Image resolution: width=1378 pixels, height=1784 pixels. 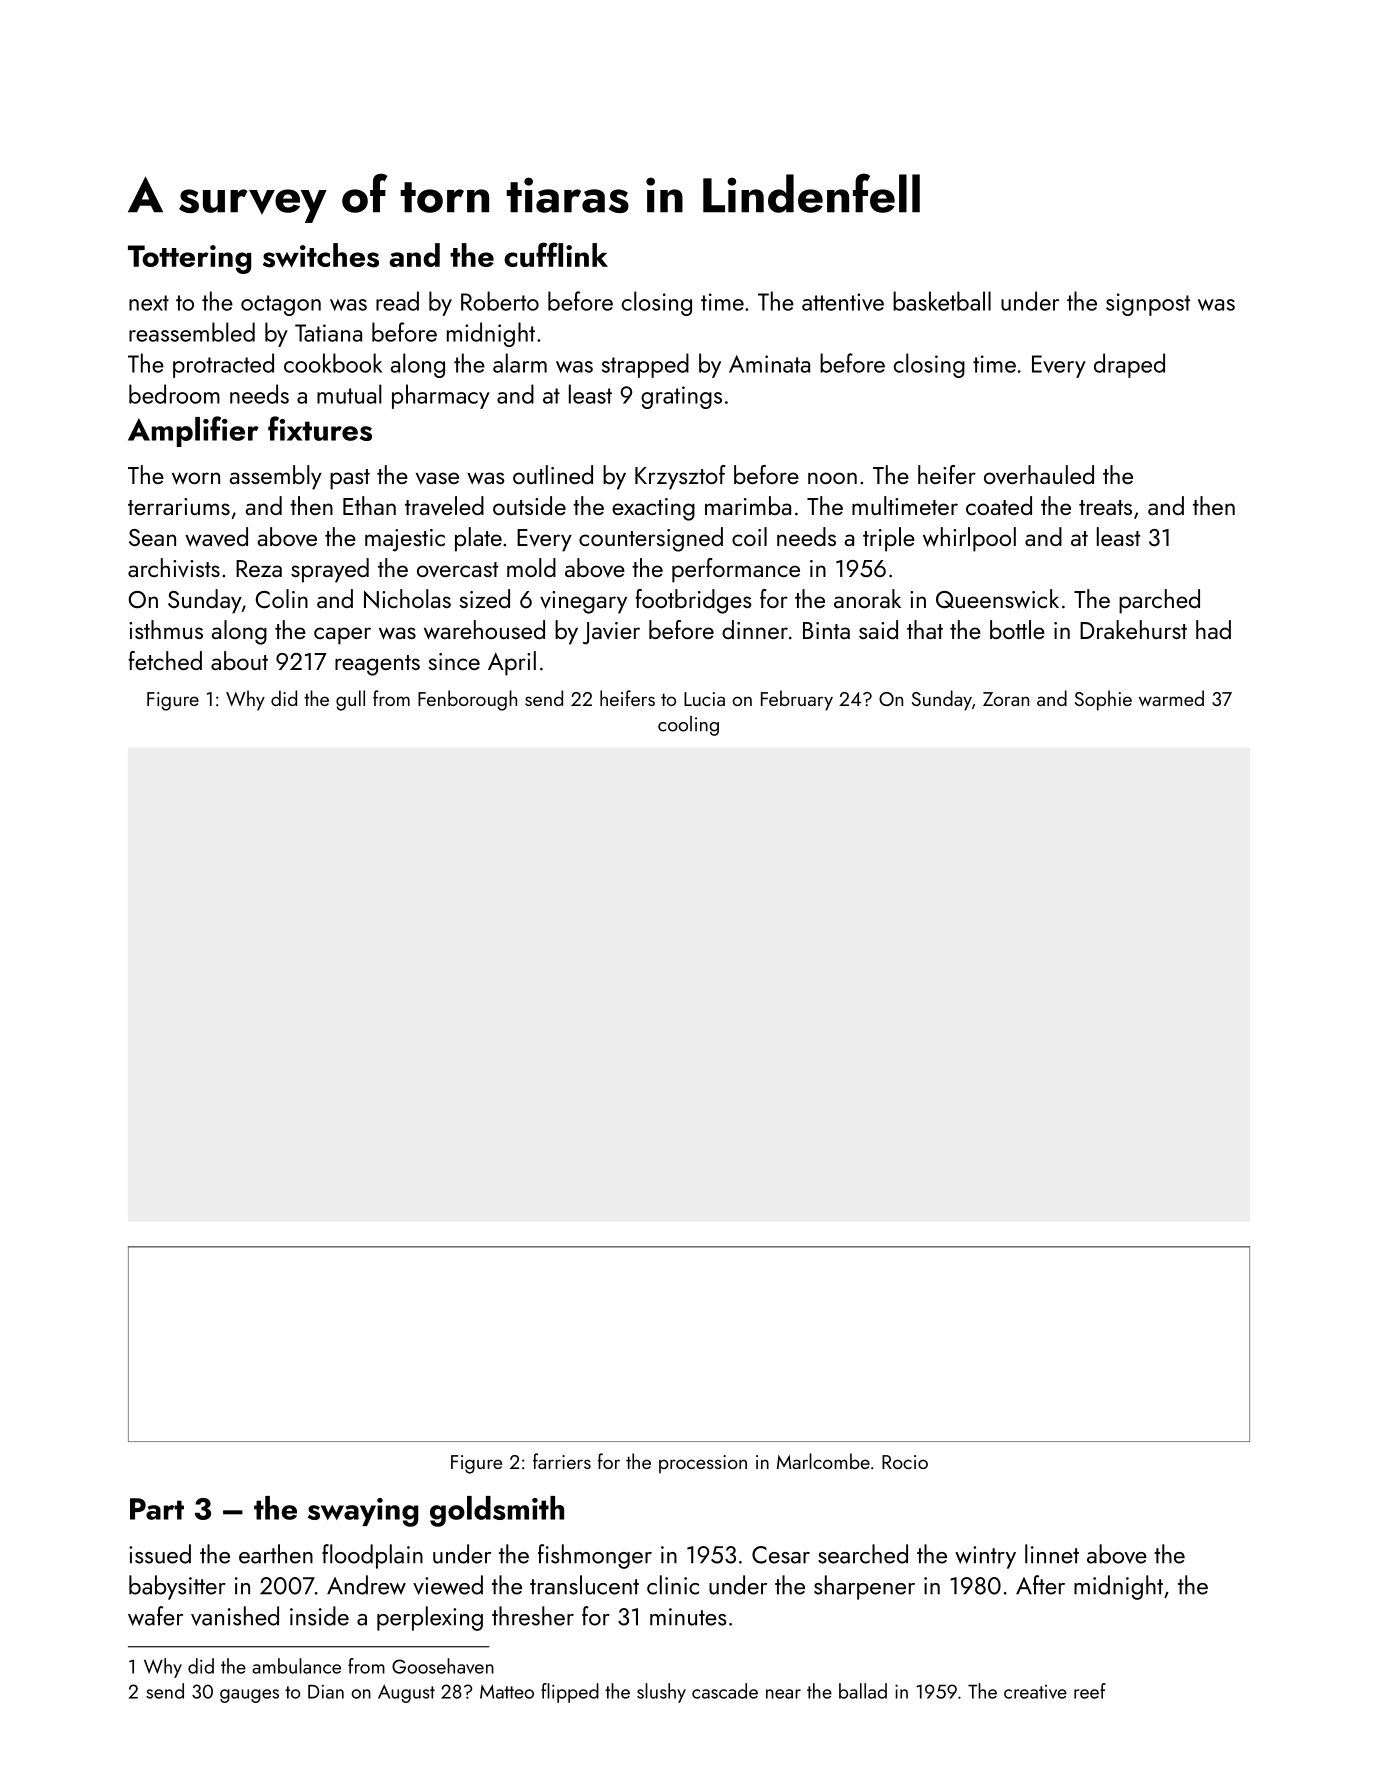 I want to click on gull, so click(x=350, y=700).
